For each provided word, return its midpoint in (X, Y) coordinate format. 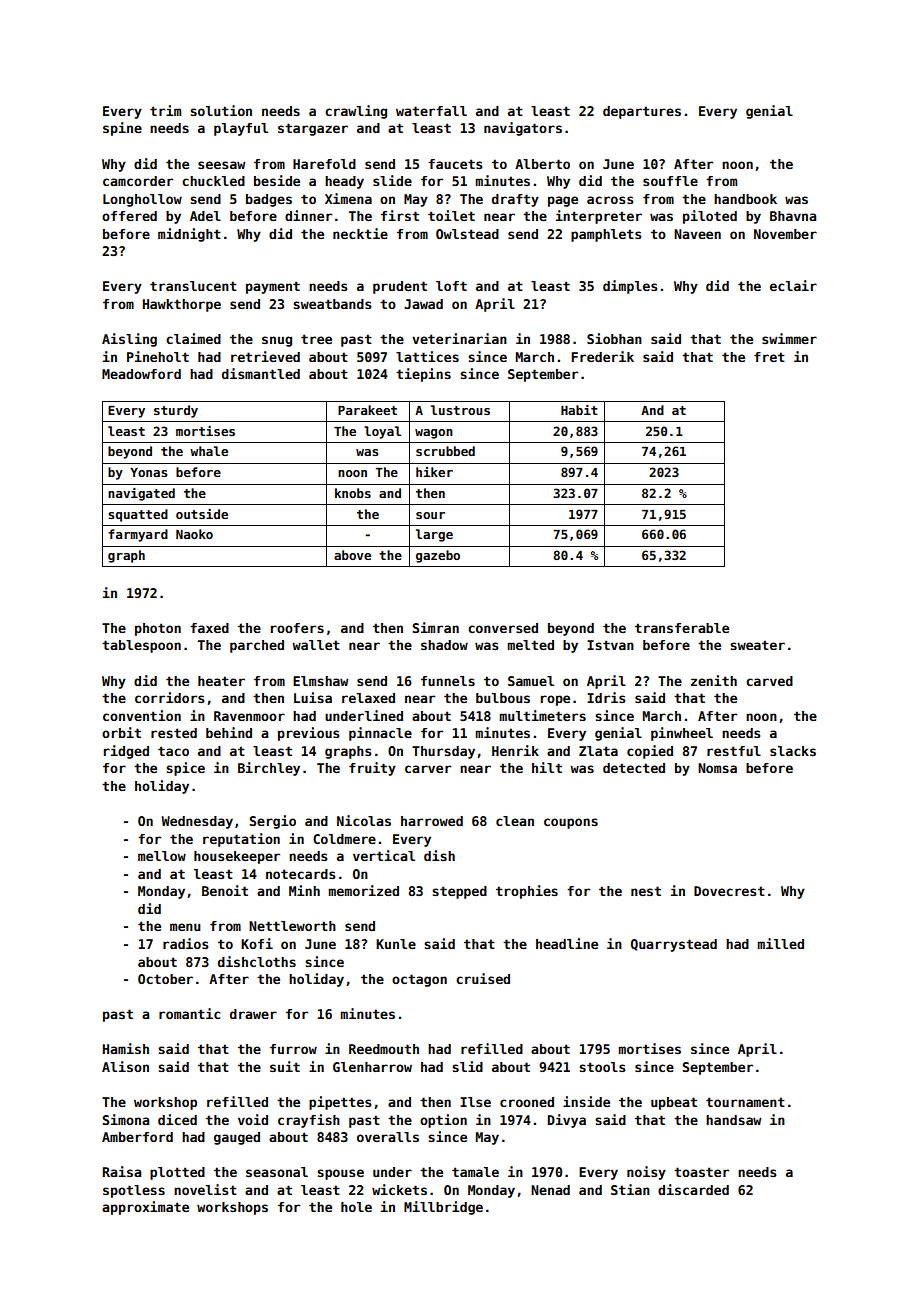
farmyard (138, 535)
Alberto (542, 164)
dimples (630, 287)
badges (269, 200)
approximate (145, 1208)
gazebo (438, 556)
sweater (757, 645)
